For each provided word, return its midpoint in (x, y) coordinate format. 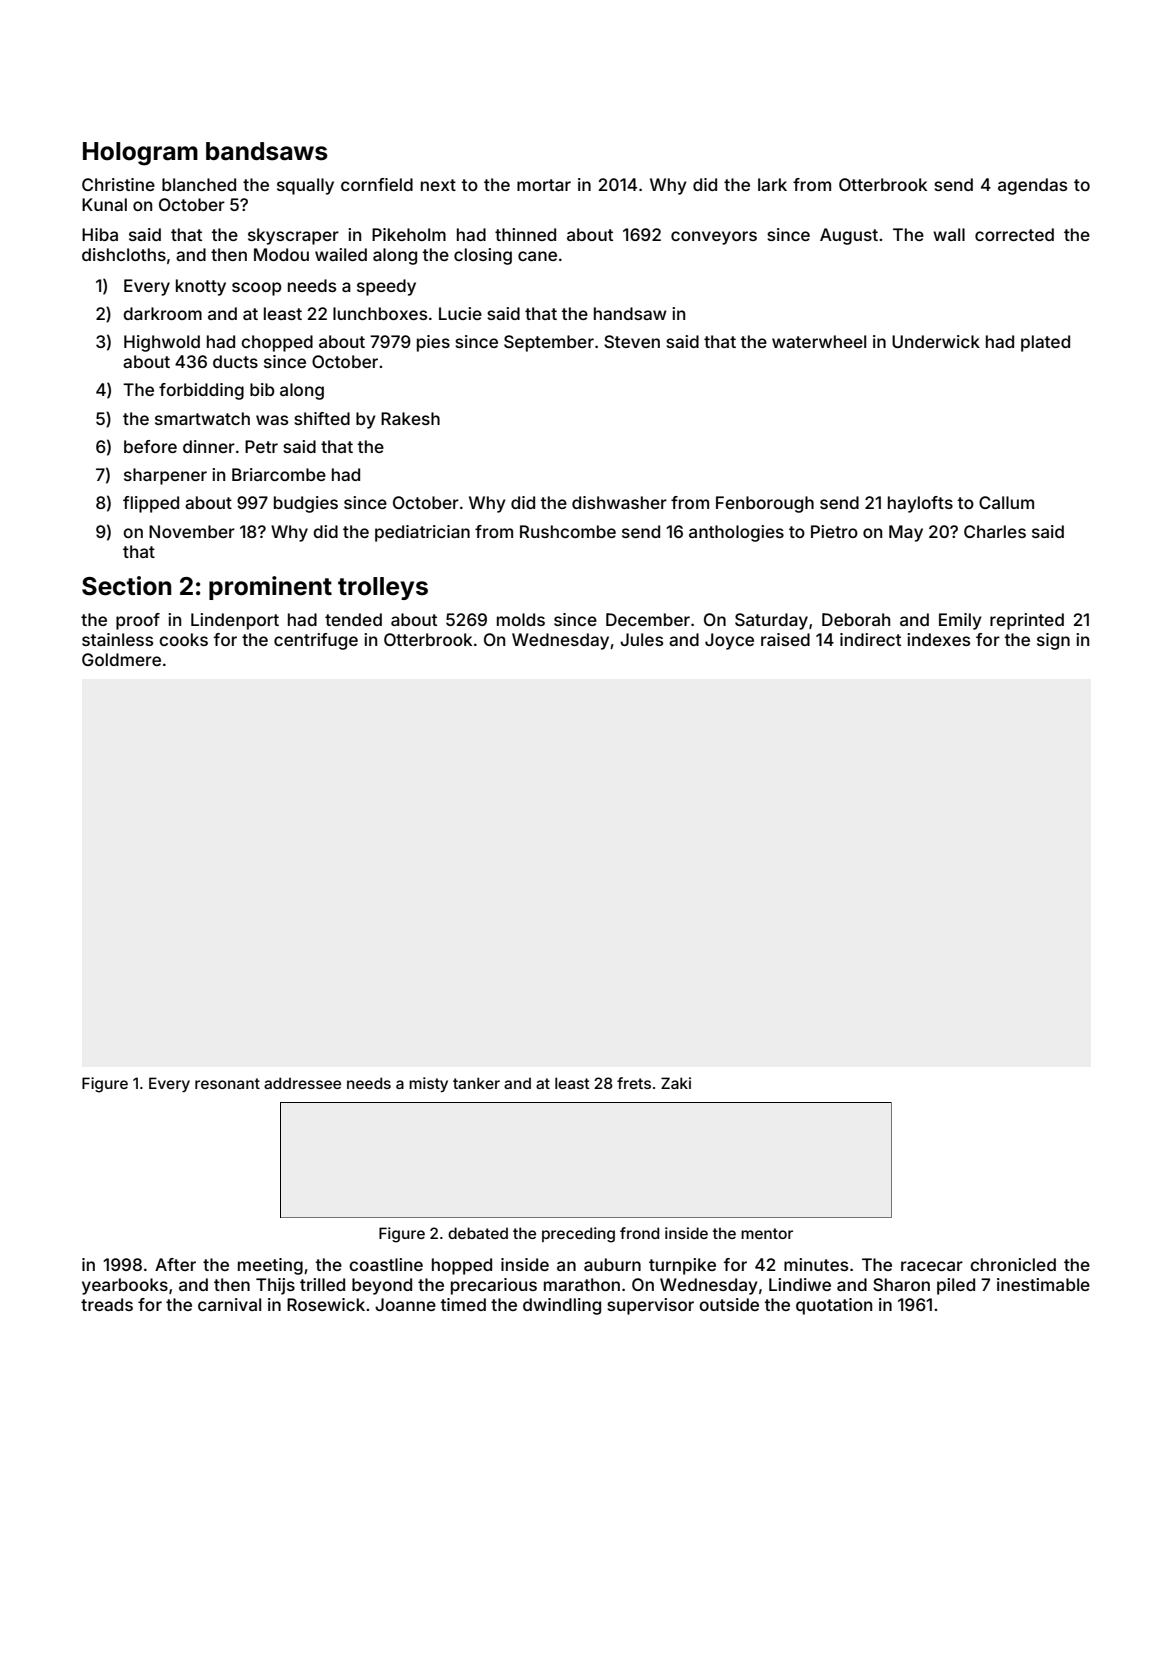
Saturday (771, 621)
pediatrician (422, 533)
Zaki (676, 1083)
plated (1045, 343)
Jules (641, 639)
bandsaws (267, 151)
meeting (270, 1266)
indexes (938, 639)
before (150, 446)
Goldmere (121, 659)
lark (772, 184)
